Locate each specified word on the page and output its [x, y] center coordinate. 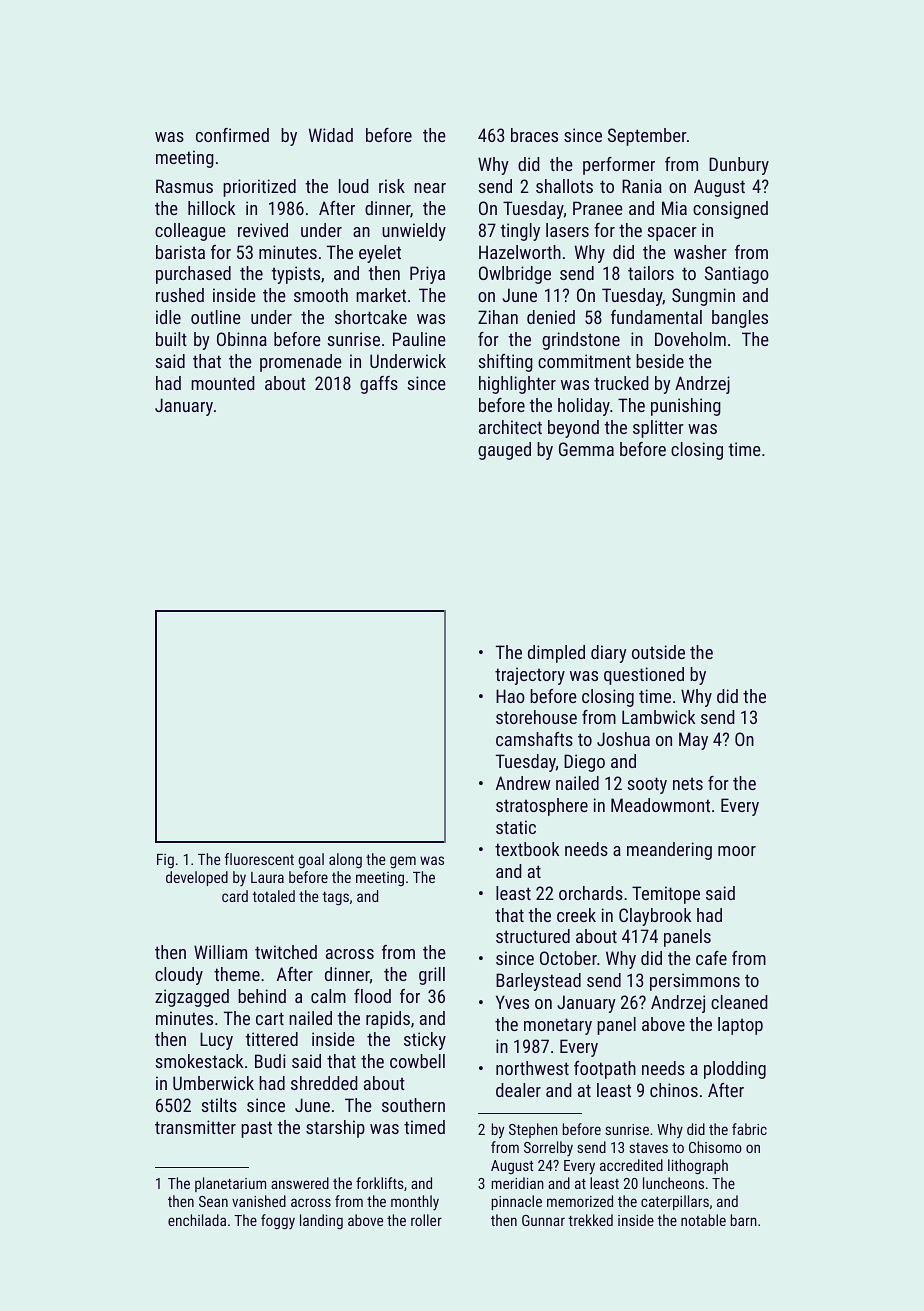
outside [658, 652]
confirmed [232, 135]
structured [533, 936]
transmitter [195, 1127]
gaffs [379, 385]
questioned [644, 676]
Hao [510, 696]
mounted [223, 383]
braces [534, 135]
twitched [286, 952]
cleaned [739, 1002]
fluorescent [259, 859]
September [647, 137]
